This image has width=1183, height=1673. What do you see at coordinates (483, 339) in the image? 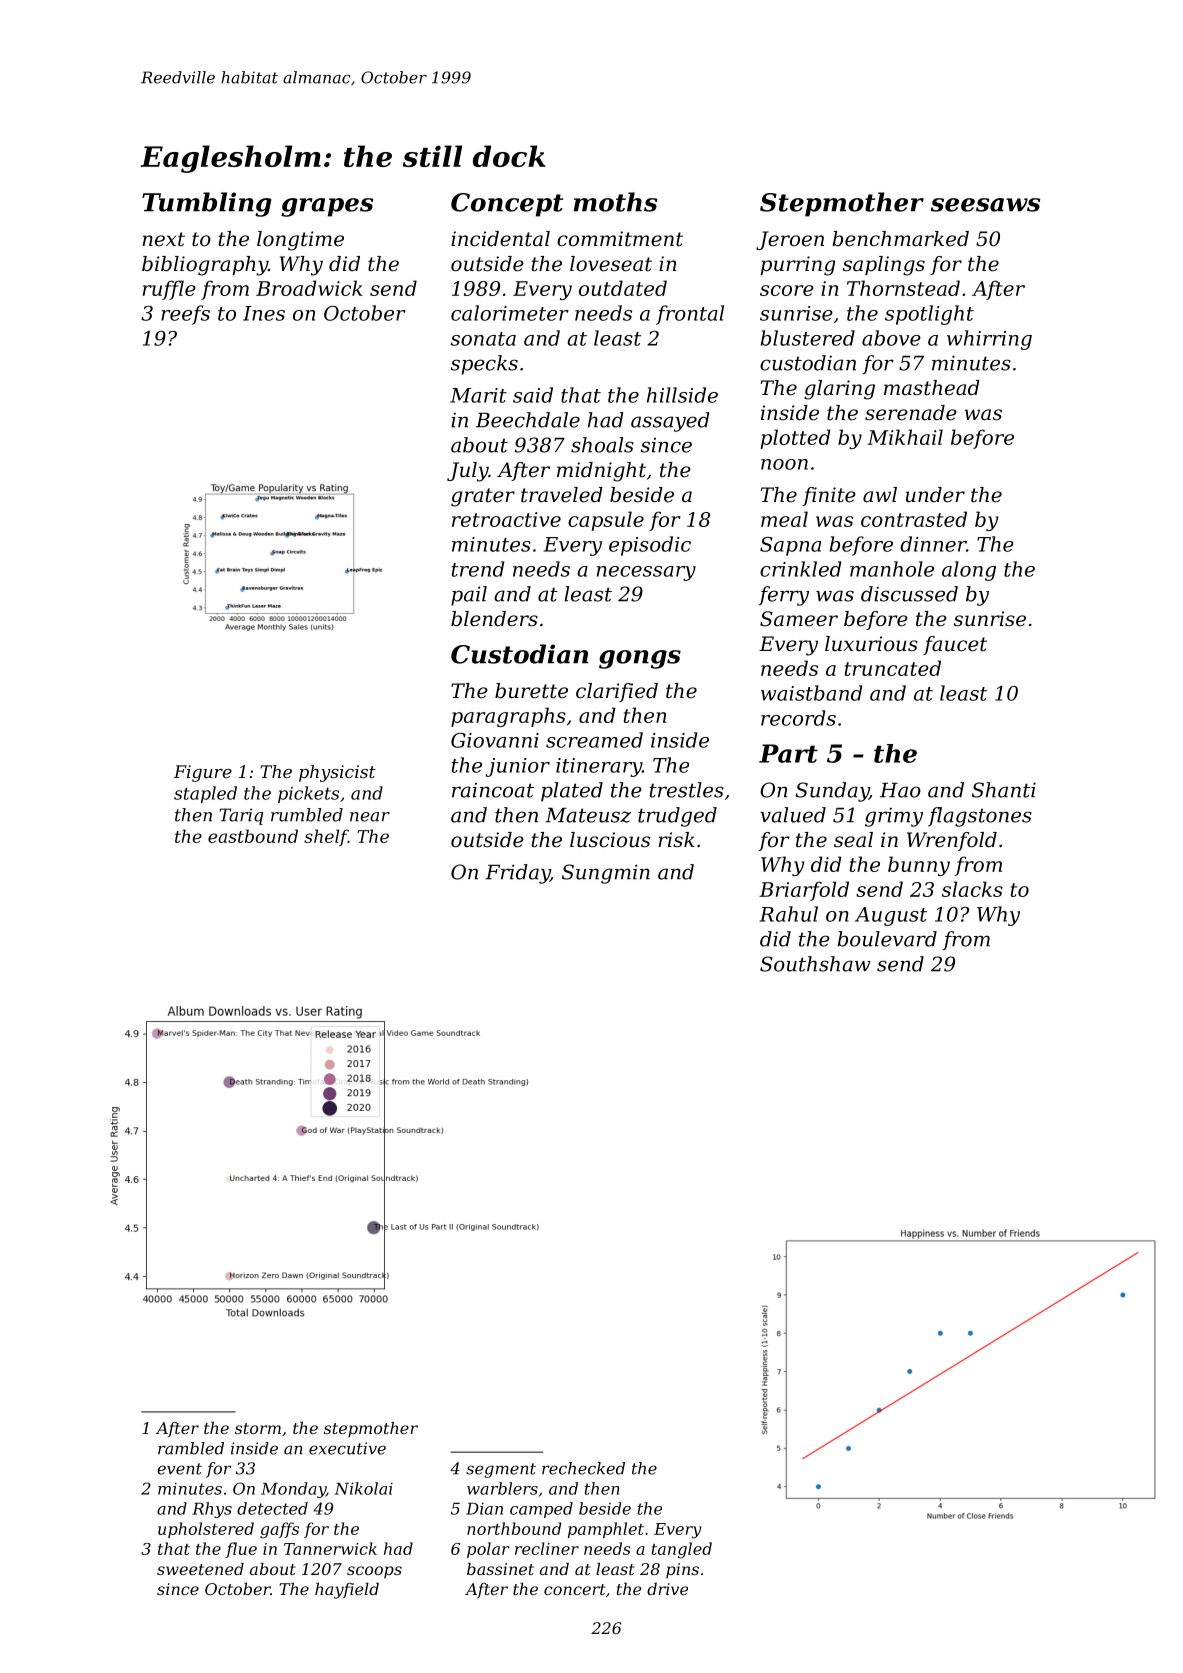
I see `sonata` at bounding box center [483, 339].
